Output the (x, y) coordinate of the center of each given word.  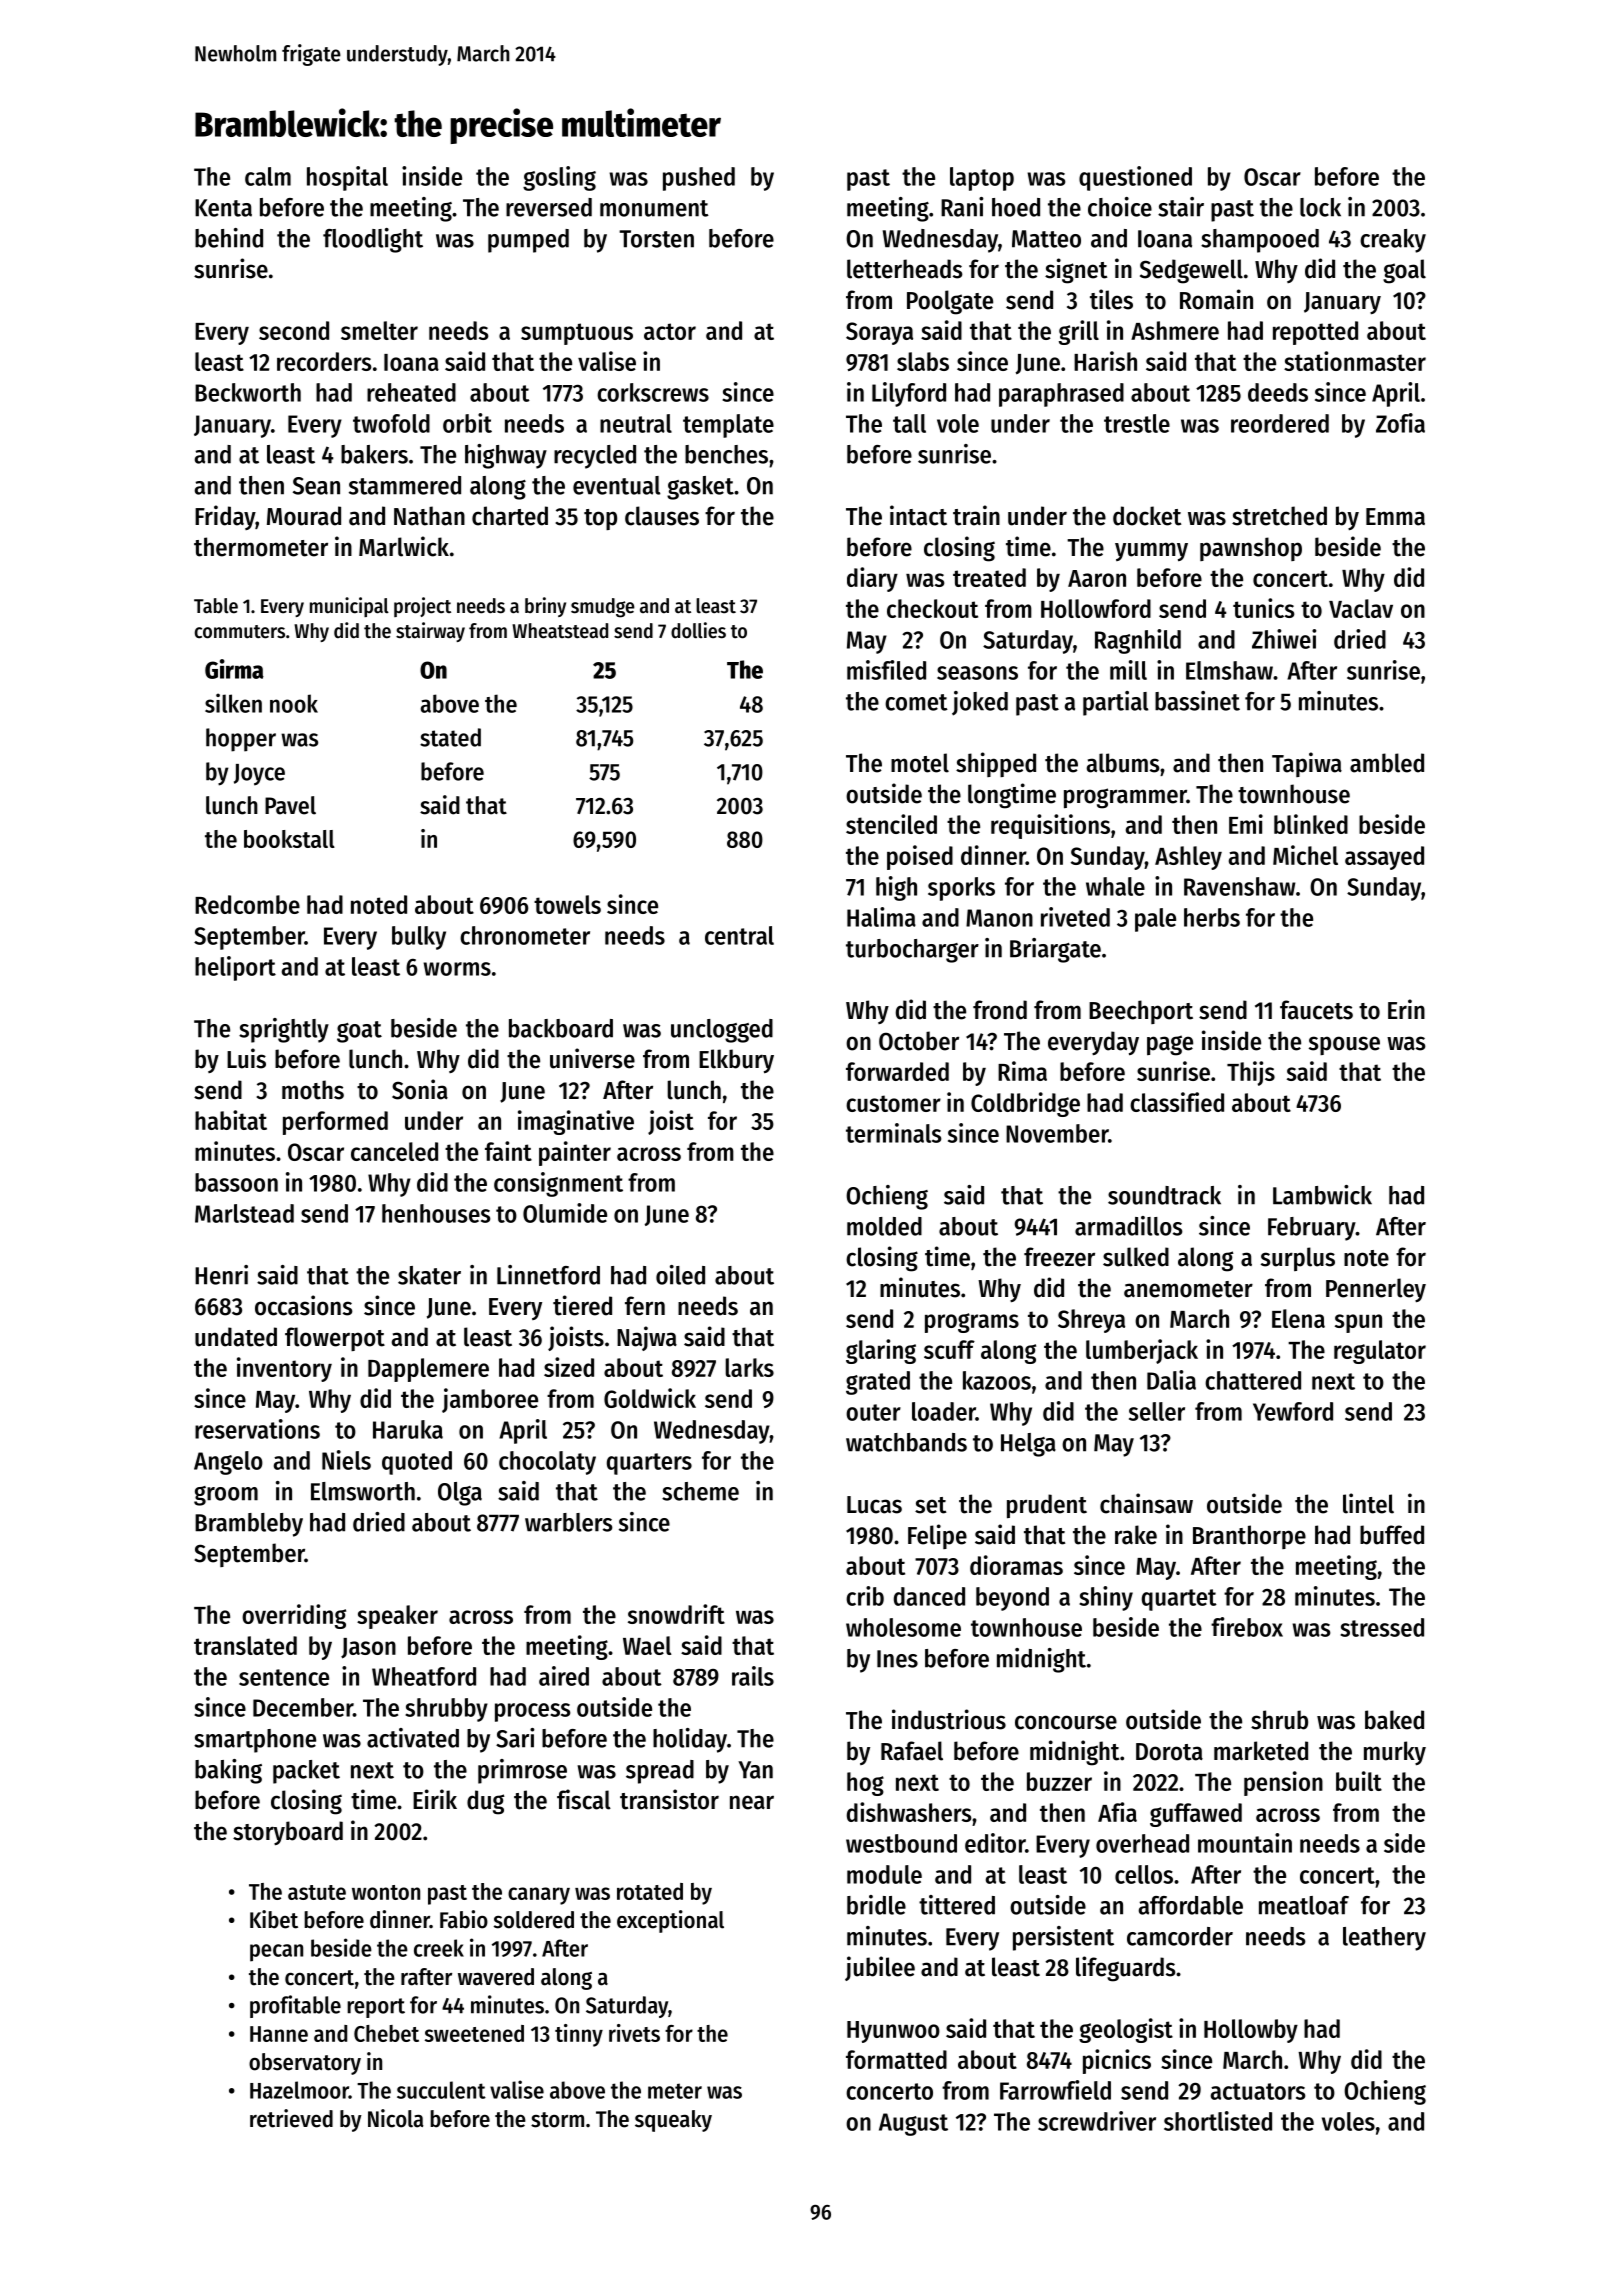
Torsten (656, 239)
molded (884, 1226)
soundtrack (1164, 1195)
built (1359, 1781)
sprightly (284, 1030)
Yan (755, 1770)
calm (268, 176)
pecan (276, 1953)
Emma (1395, 517)
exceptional (670, 1921)
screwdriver (1097, 2121)
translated (245, 1645)
